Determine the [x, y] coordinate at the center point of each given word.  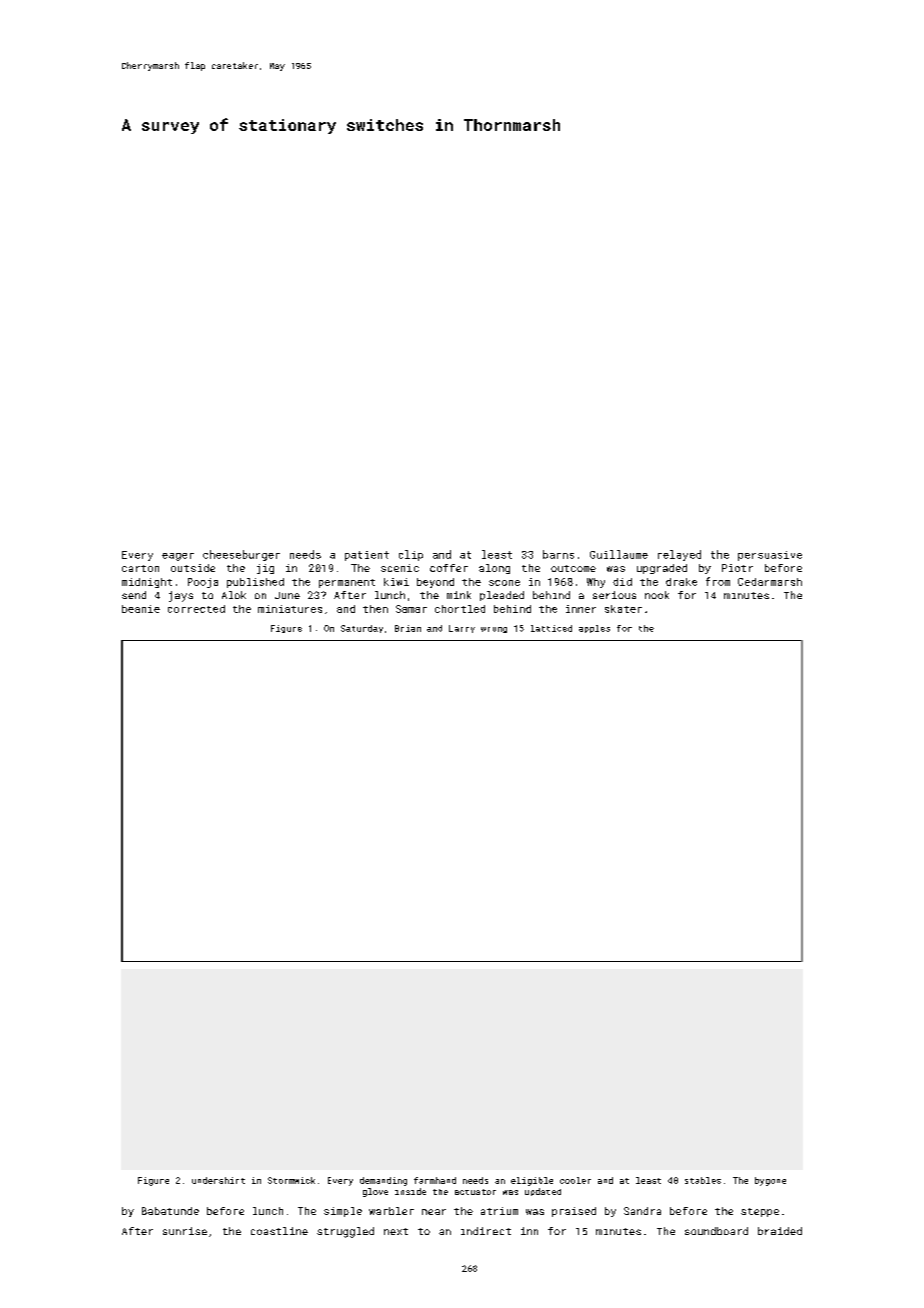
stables [703, 1180]
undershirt [218, 1180]
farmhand [435, 1180]
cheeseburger [241, 555]
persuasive [770, 556]
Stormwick [291, 1180]
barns [558, 554]
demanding [383, 1181]
